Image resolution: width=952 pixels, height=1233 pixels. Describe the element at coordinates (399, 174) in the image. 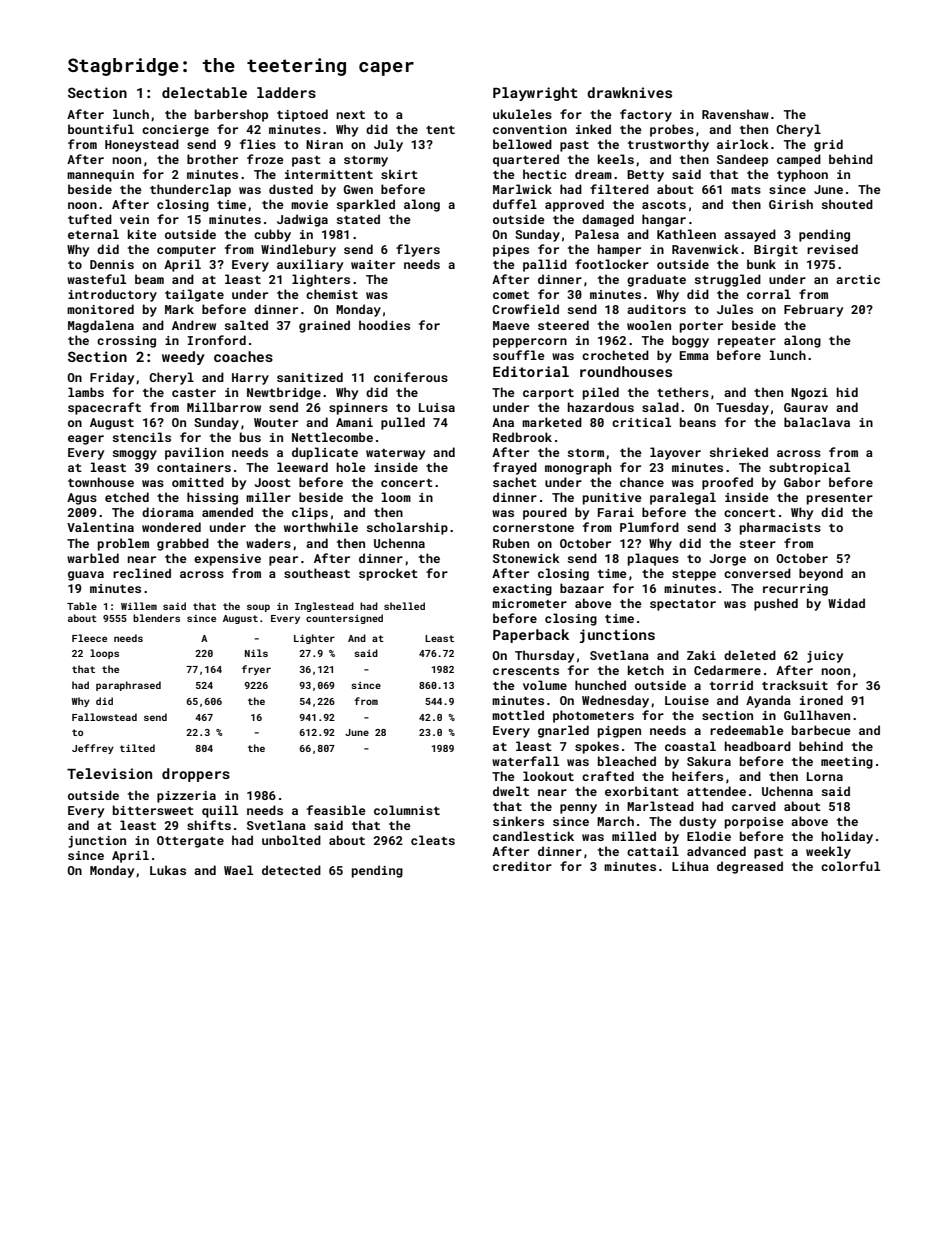

I see `skirt` at that location.
